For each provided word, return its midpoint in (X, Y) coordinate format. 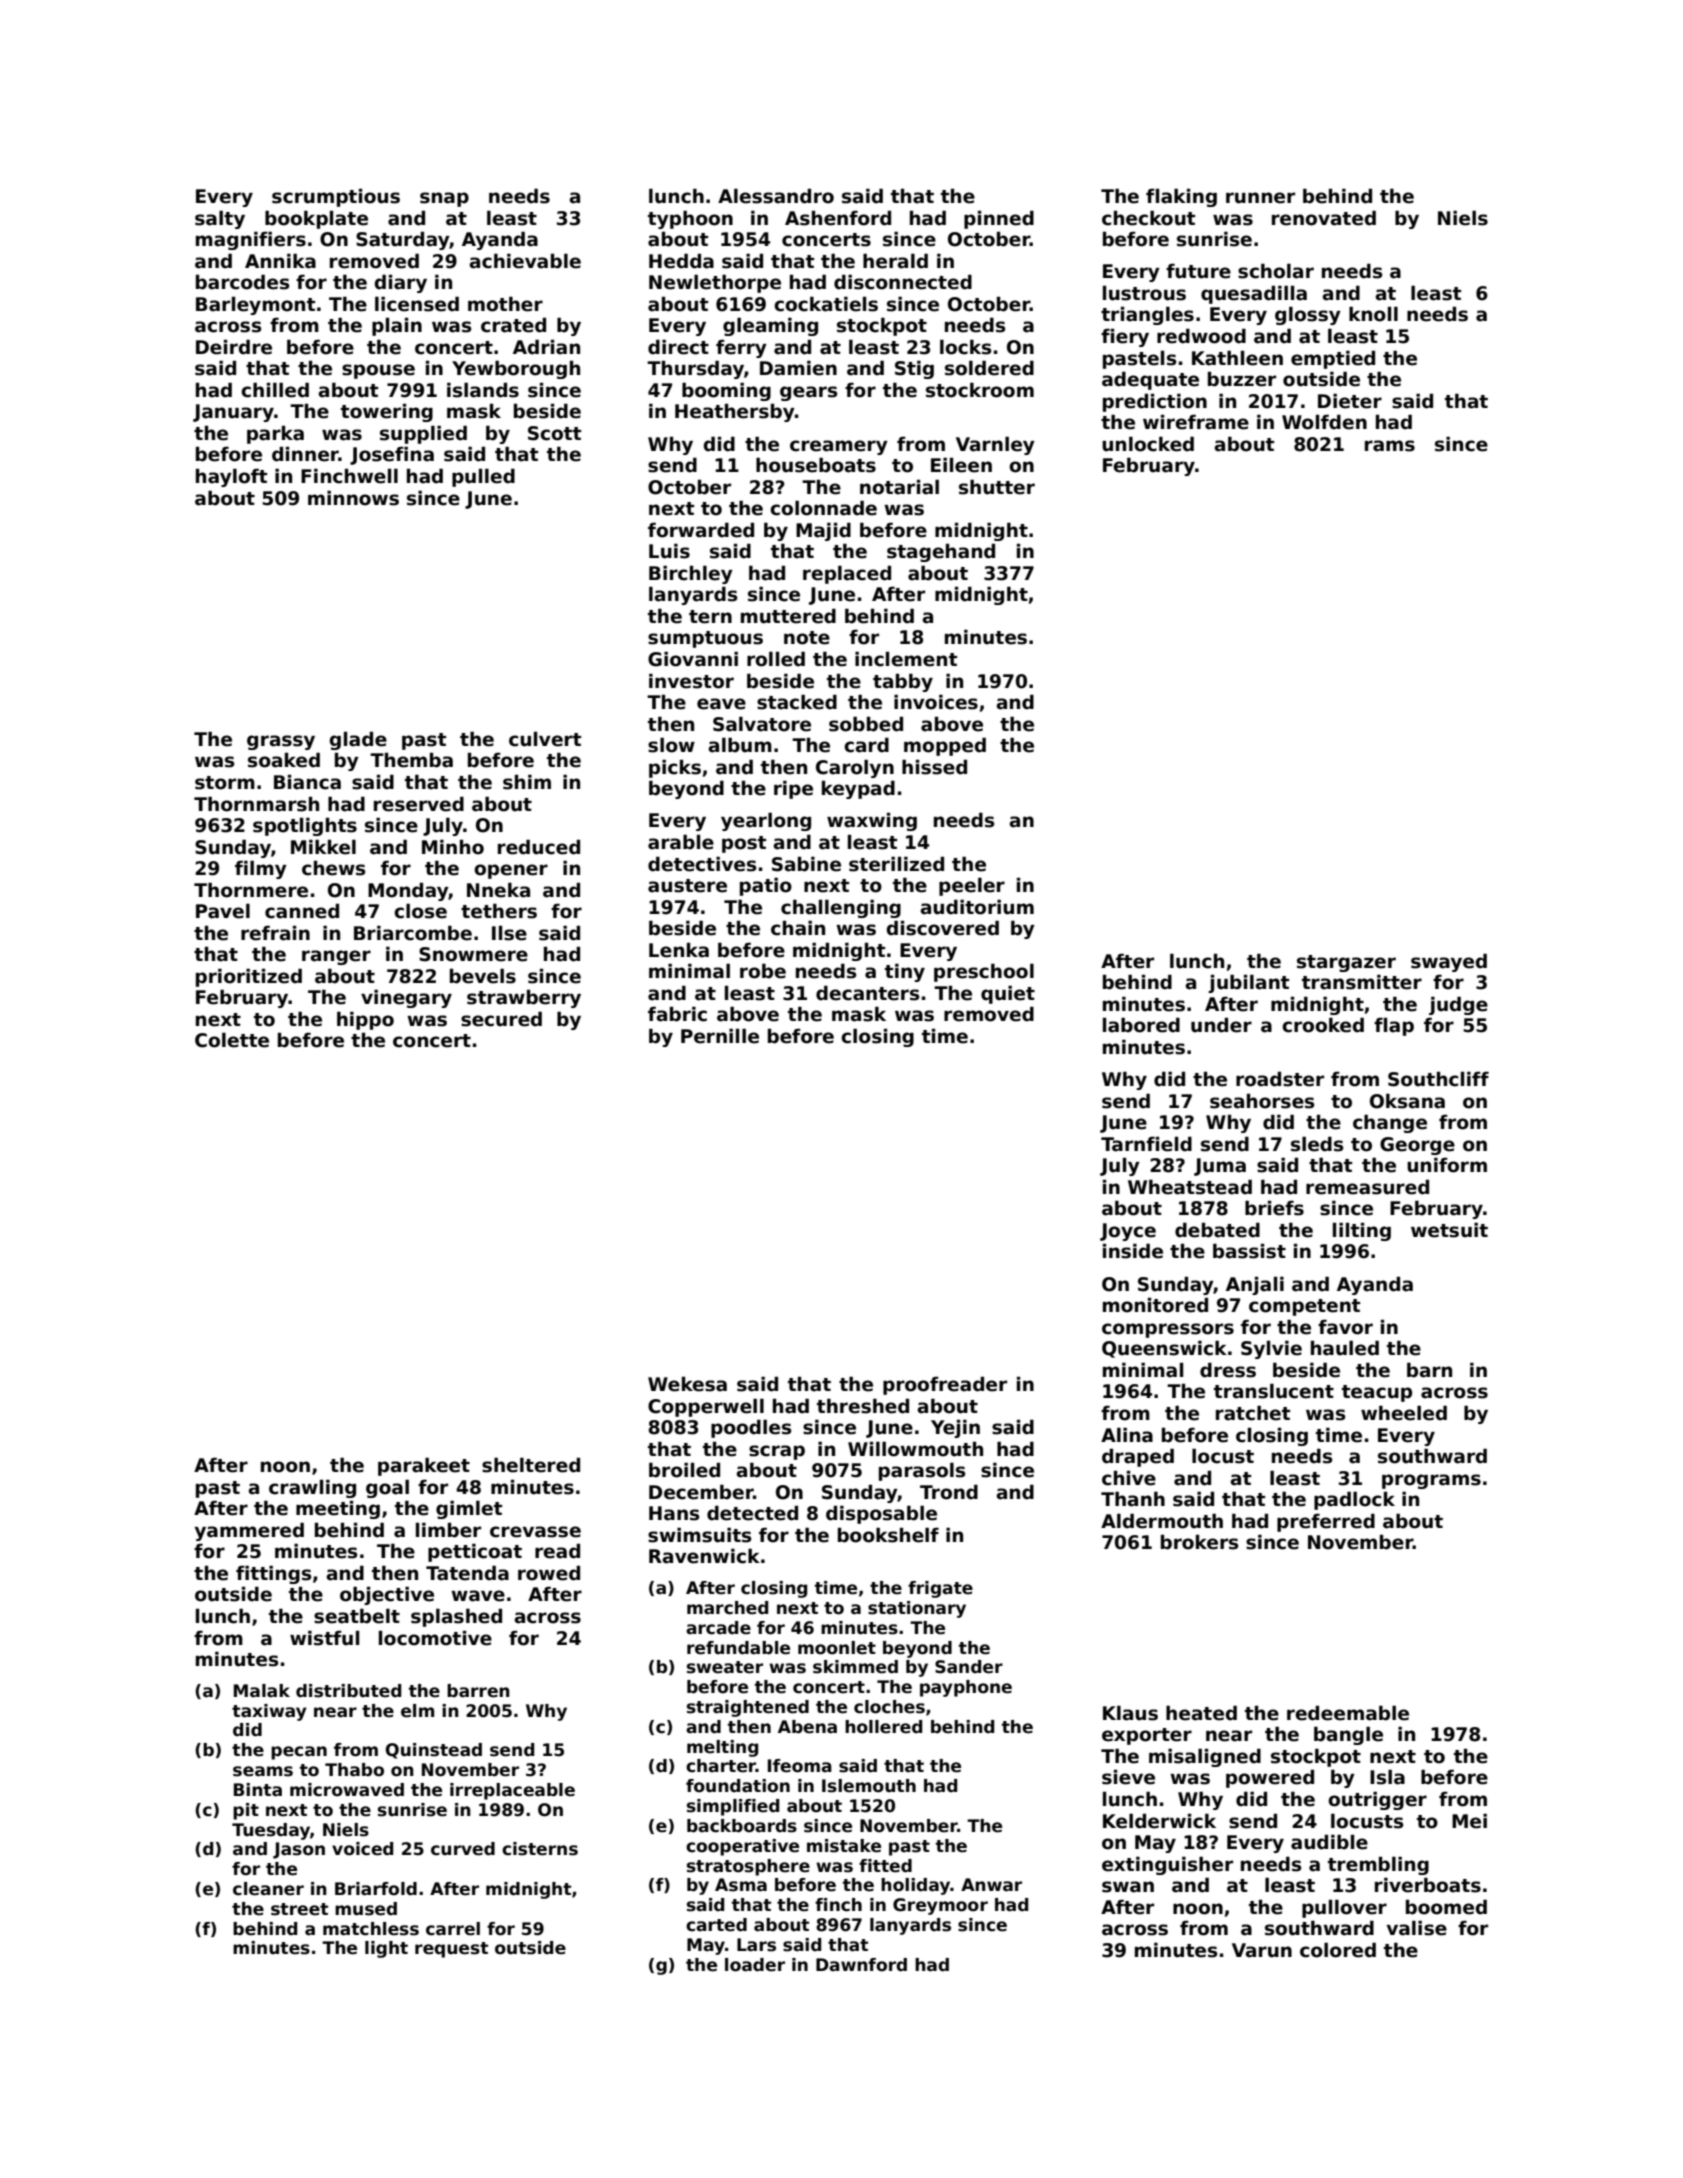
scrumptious (336, 197)
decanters (867, 993)
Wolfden (1324, 422)
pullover (1344, 1908)
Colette (232, 1040)
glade (358, 740)
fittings (273, 1574)
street (299, 1909)
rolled (776, 659)
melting (722, 1748)
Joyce (1128, 1232)
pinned (999, 219)
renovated (1324, 218)
